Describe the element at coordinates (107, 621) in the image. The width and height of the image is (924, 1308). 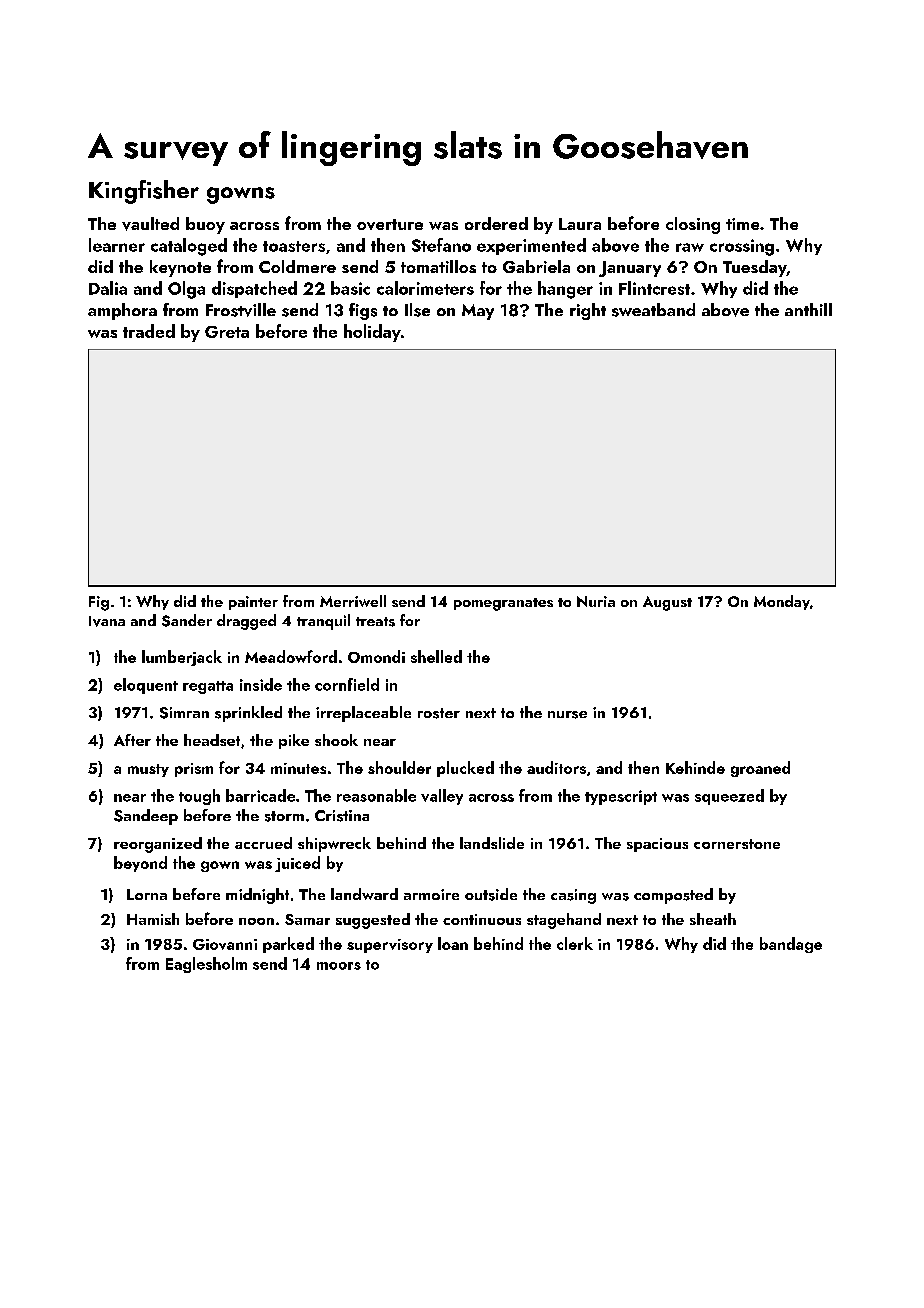
I see `Ivana` at that location.
